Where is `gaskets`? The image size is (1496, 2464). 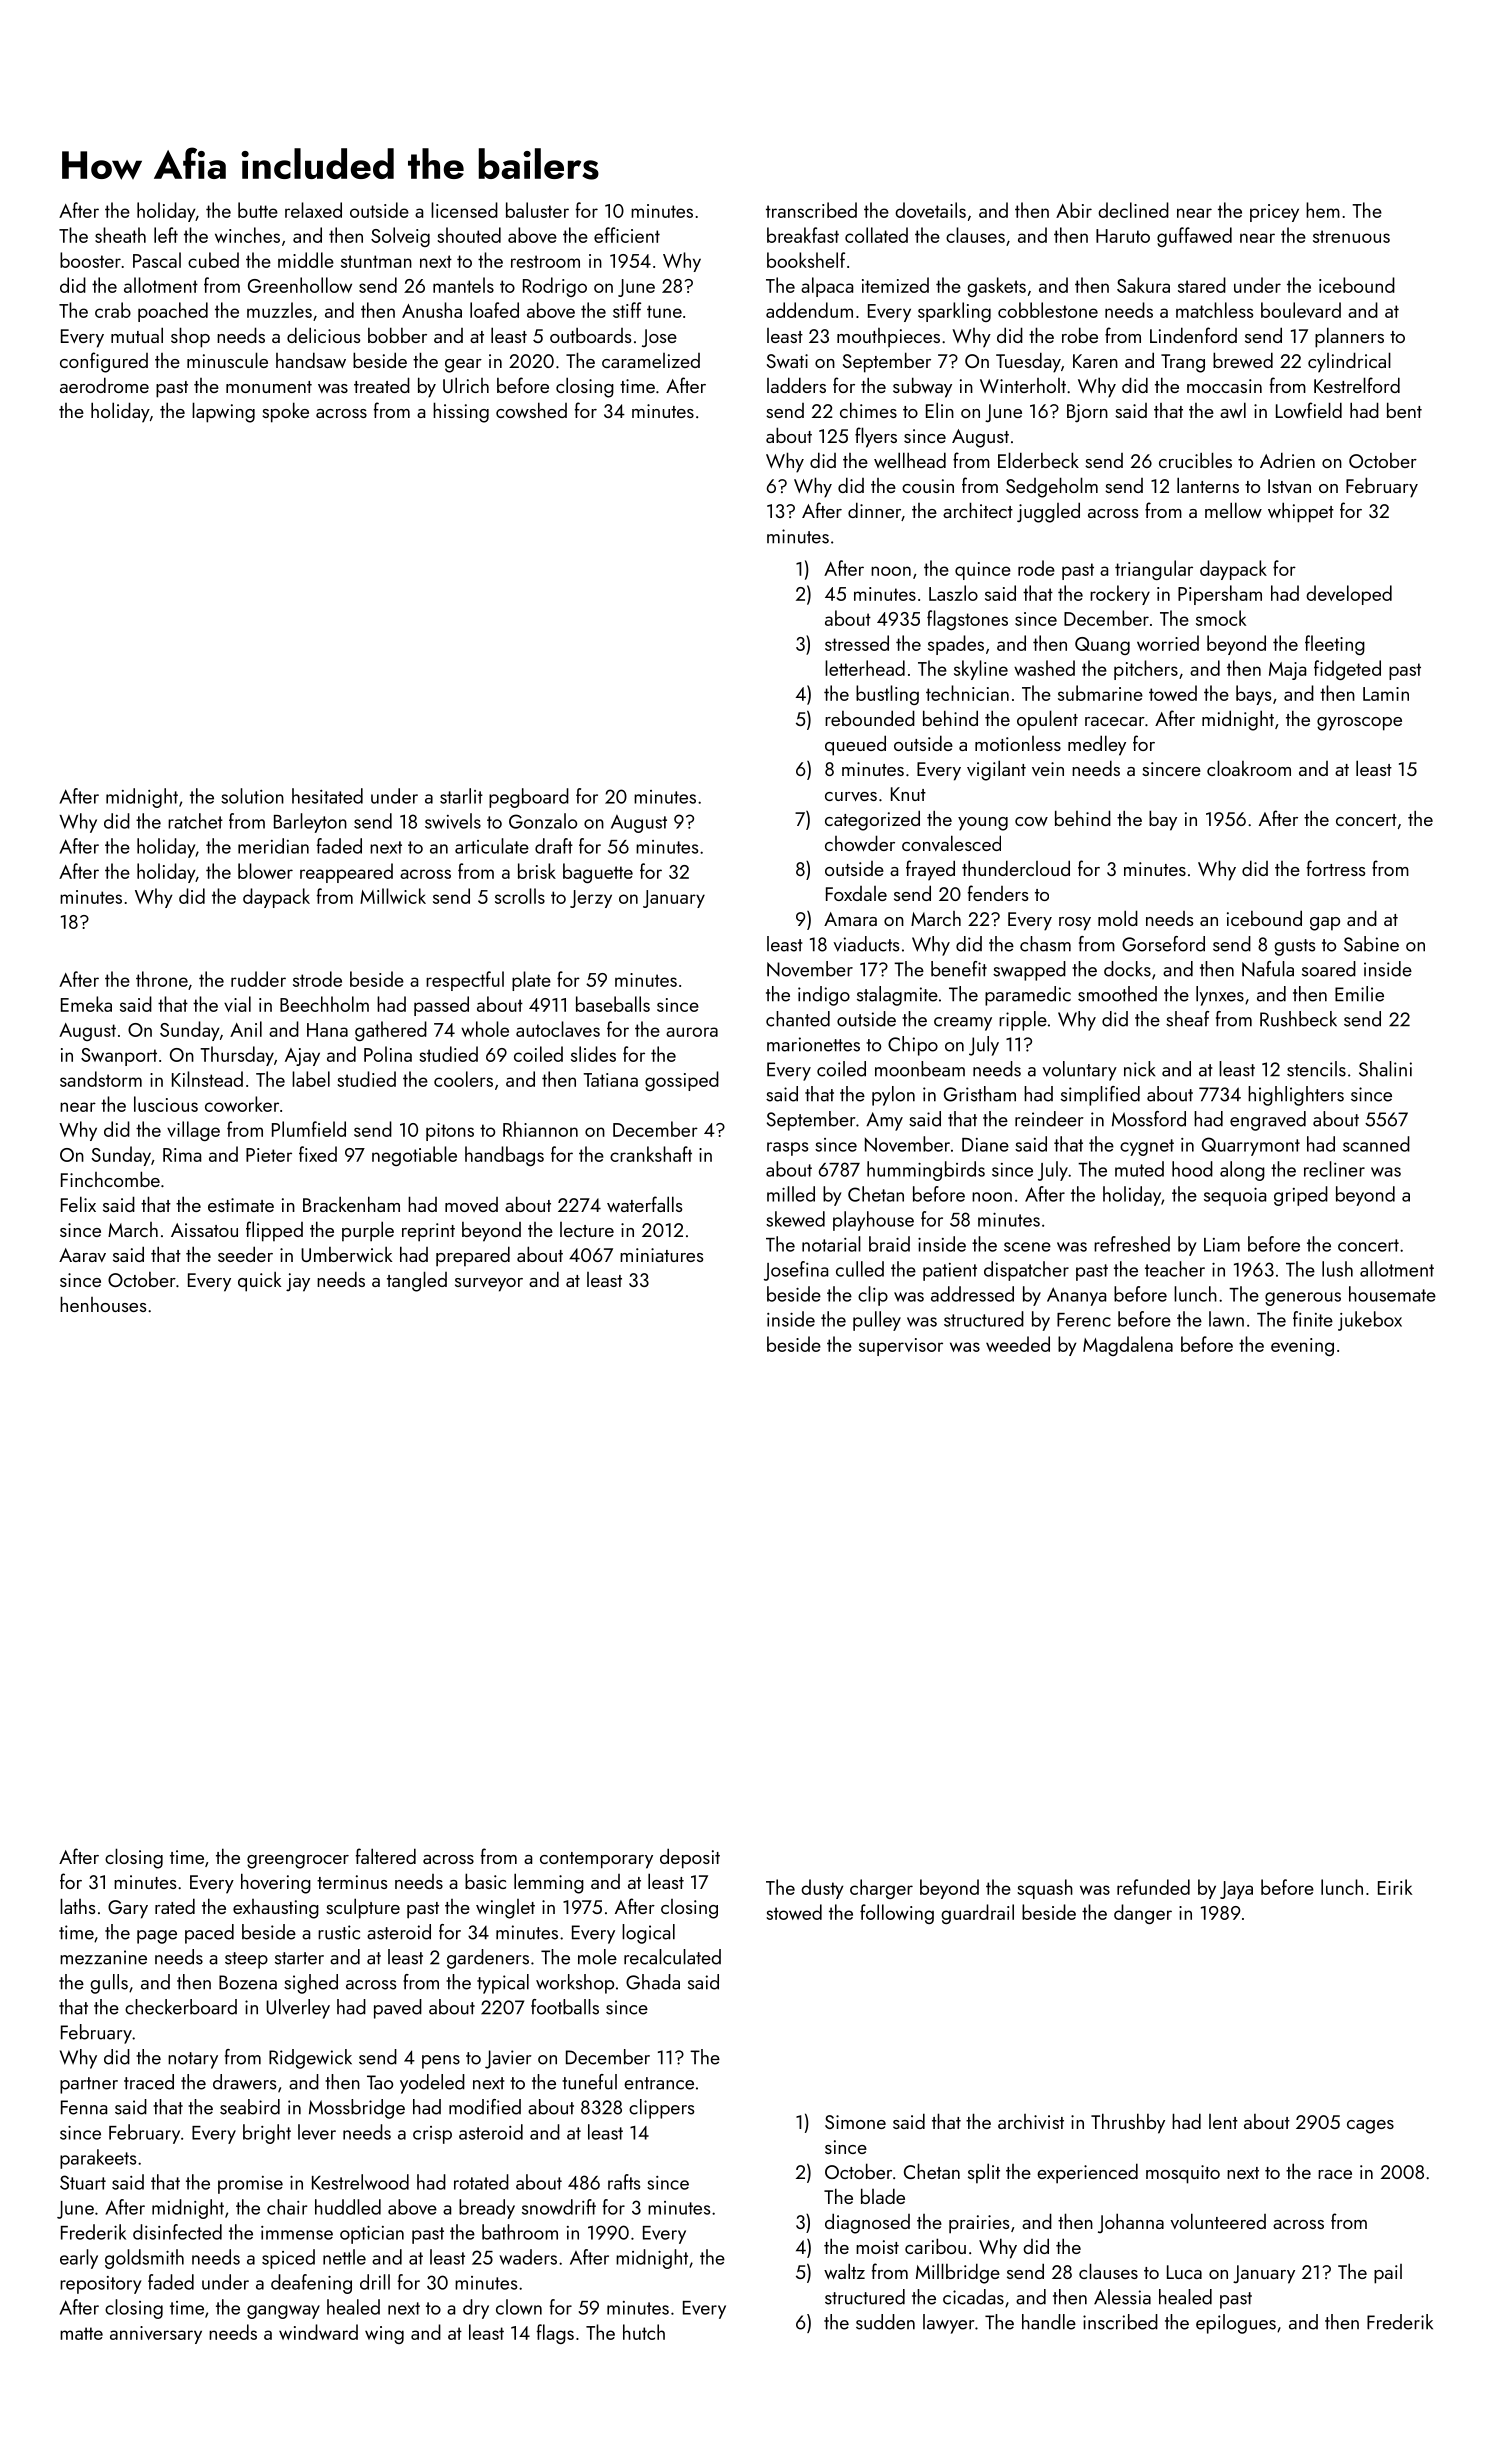 gaskets is located at coordinates (996, 287).
